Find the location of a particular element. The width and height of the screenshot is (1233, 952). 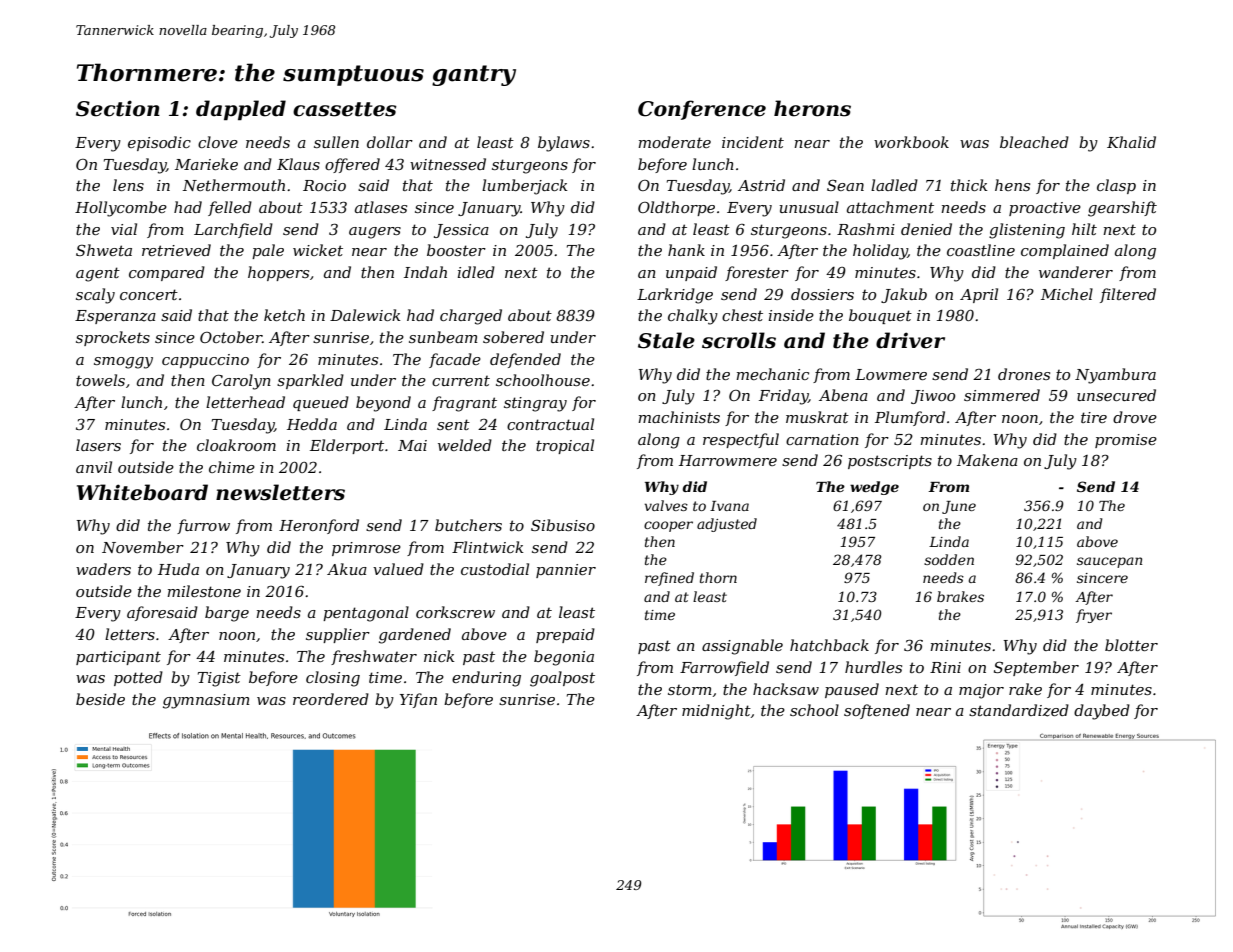

waders is located at coordinates (103, 569).
